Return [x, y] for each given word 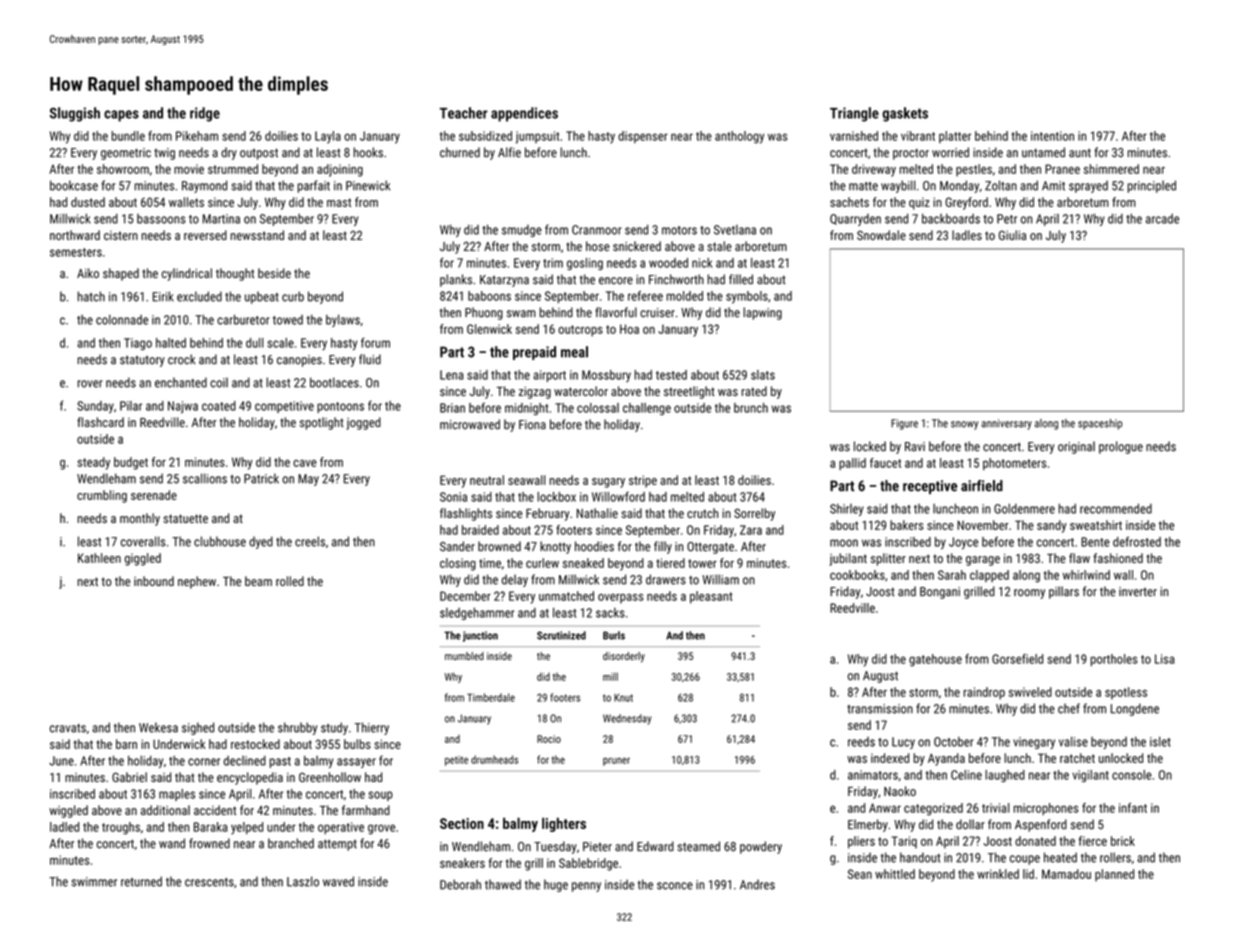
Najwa [183, 407]
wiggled [68, 811]
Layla [328, 137]
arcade [1162, 219]
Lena [451, 375]
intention [1052, 136]
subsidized [485, 136]
